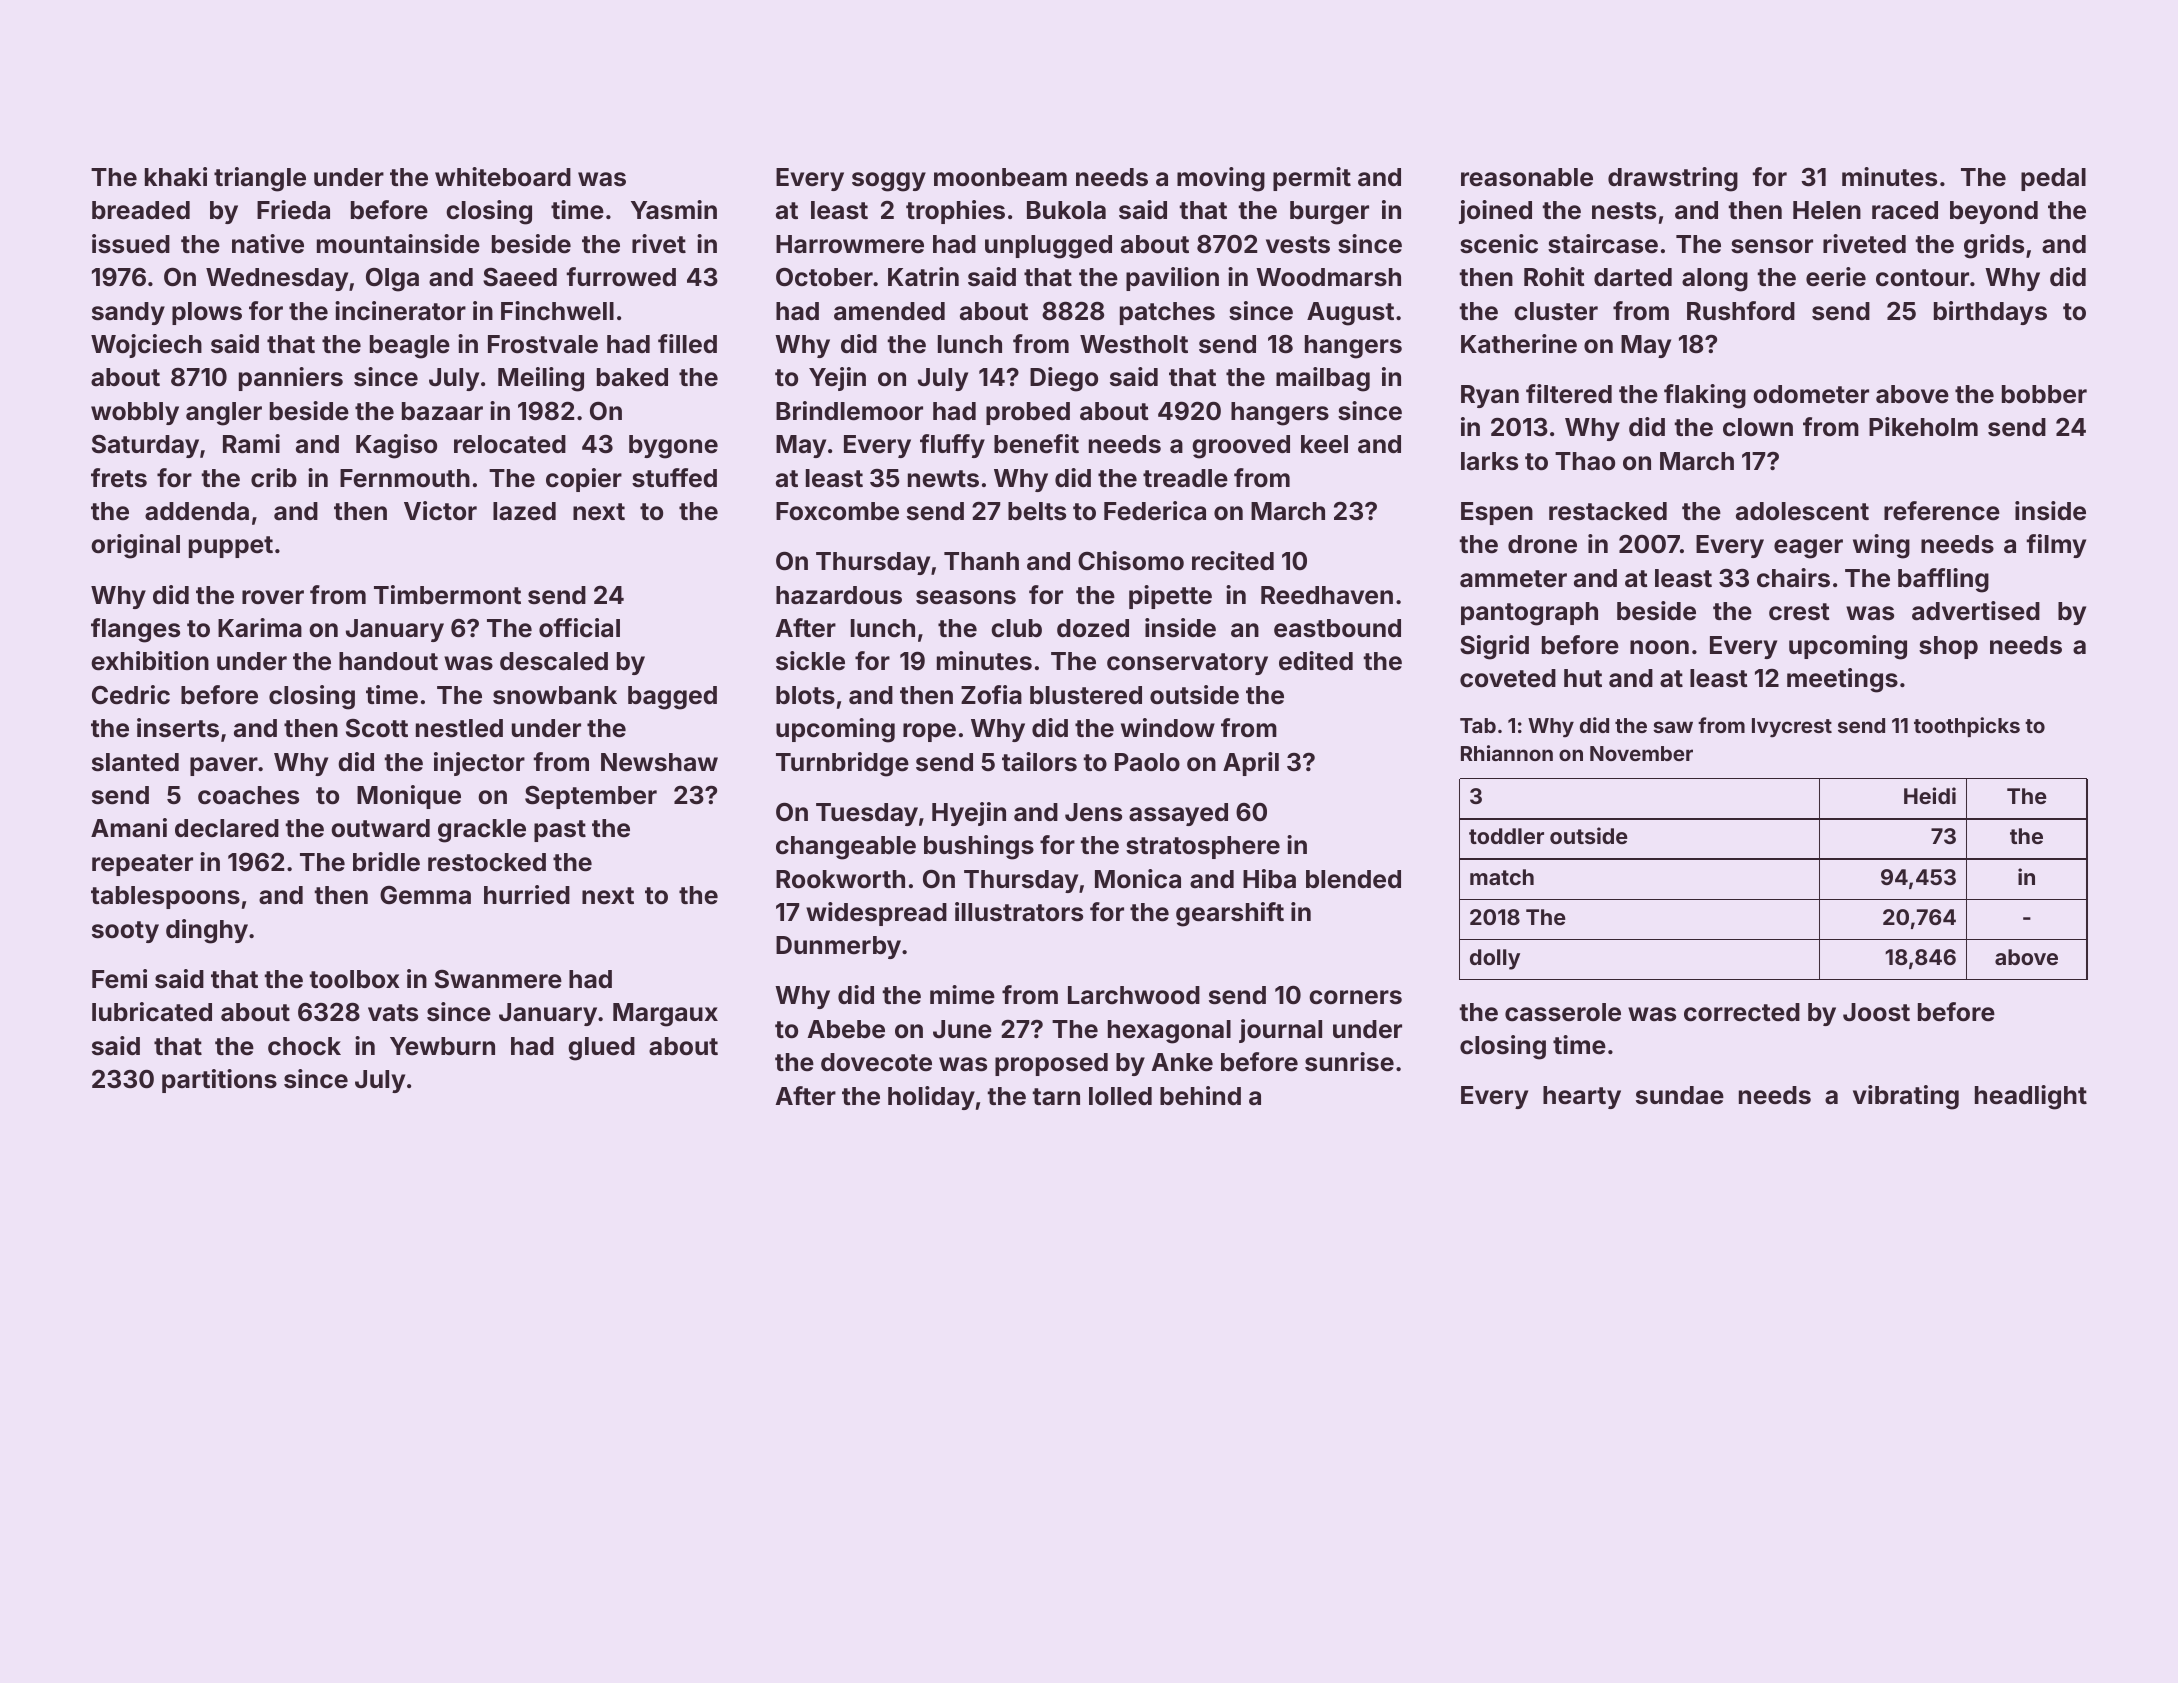 This image has width=2178, height=1683. Describe the element at coordinates (850, 244) in the image. I see `Harrowmere` at that location.
